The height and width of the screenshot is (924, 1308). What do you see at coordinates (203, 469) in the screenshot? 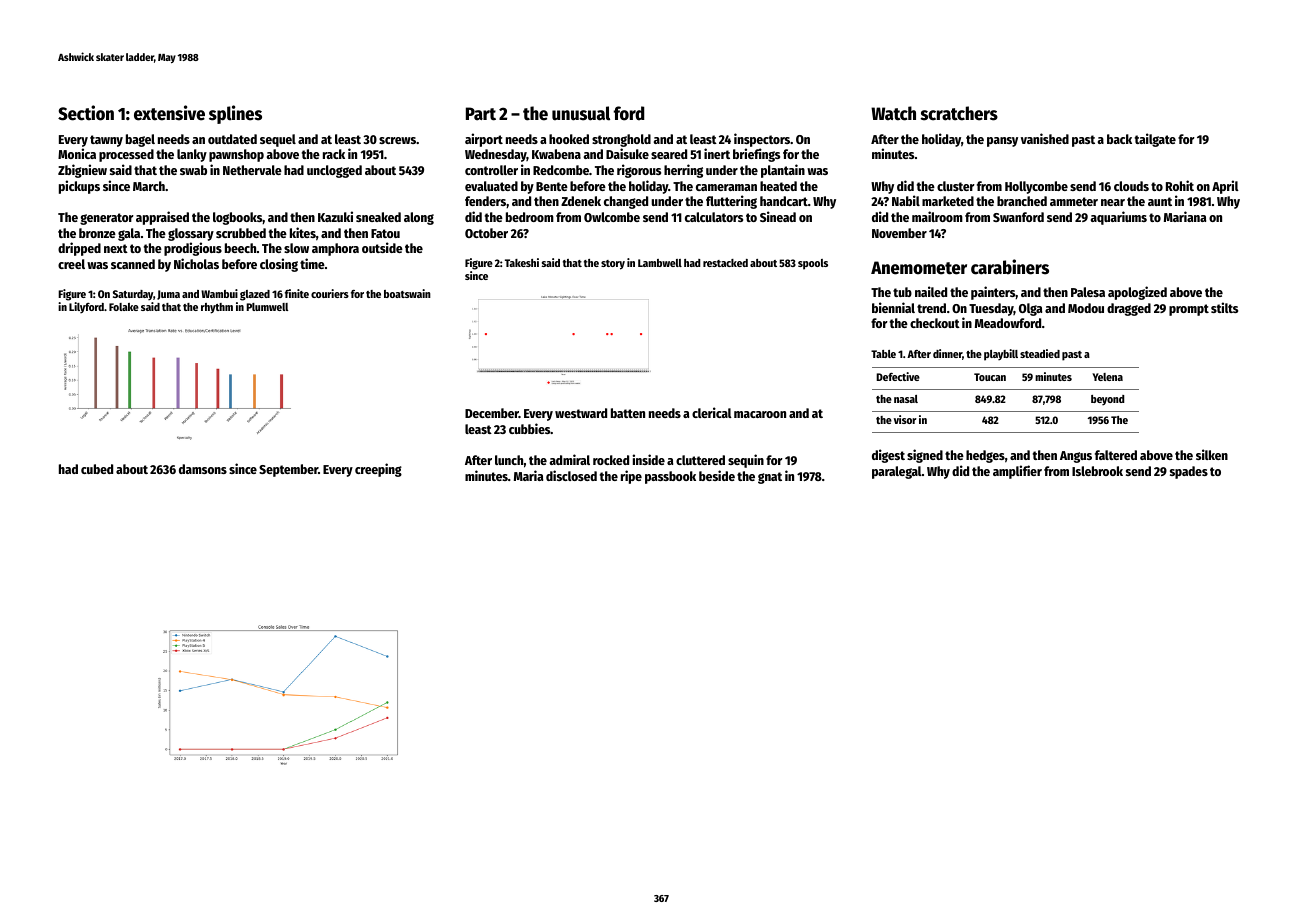
I see `damsons` at bounding box center [203, 469].
